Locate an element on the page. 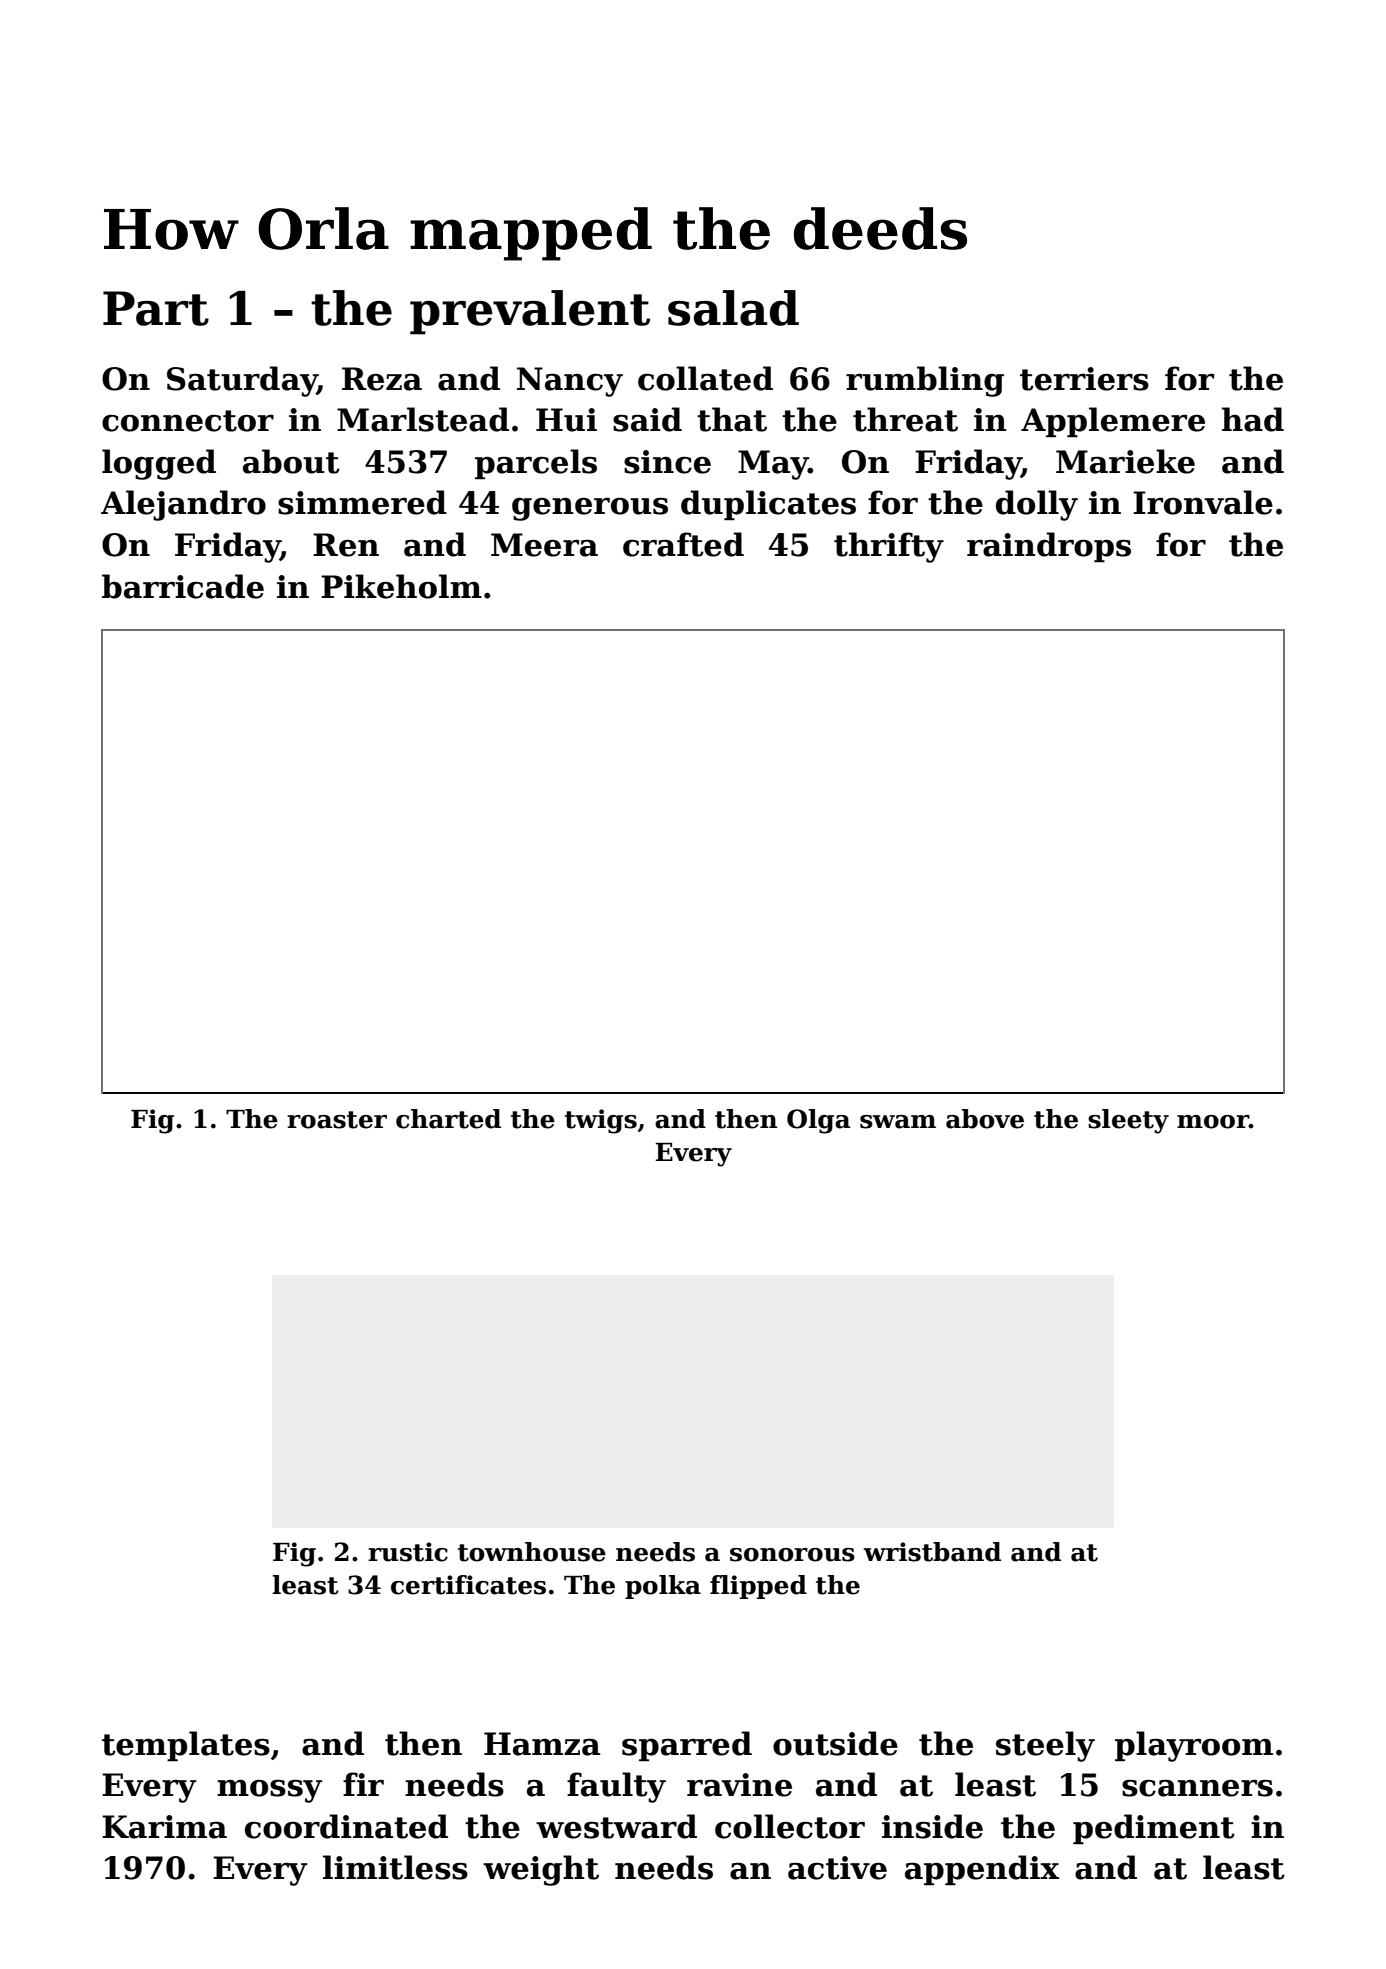 Image resolution: width=1386 pixels, height=1969 pixels. prevalent is located at coordinates (530, 312).
